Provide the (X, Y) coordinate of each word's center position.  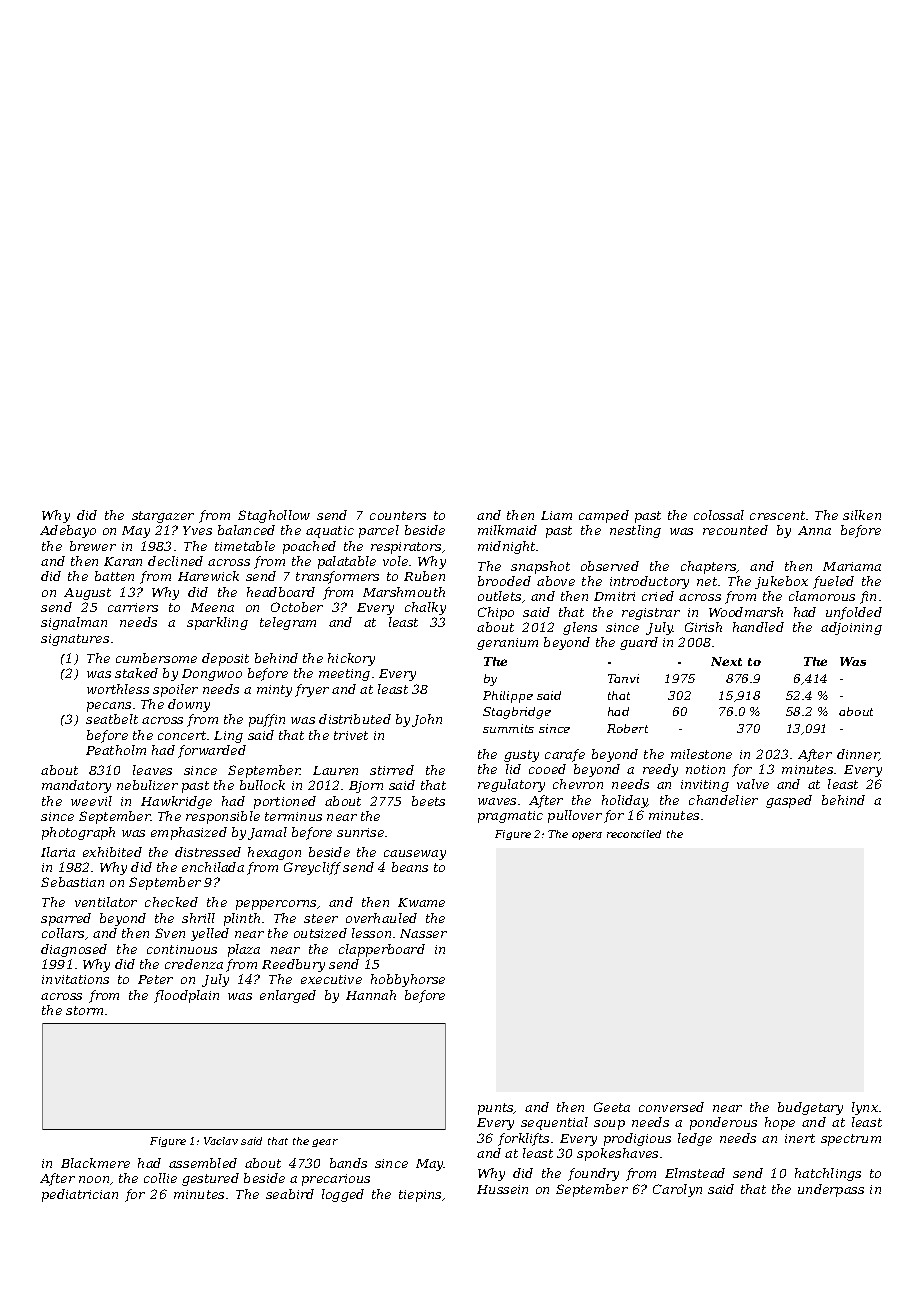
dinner (858, 755)
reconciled (634, 834)
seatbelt (112, 719)
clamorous (822, 596)
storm (84, 1010)
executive (331, 979)
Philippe (508, 697)
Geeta (612, 1107)
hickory (351, 659)
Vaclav (221, 1141)
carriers (133, 607)
